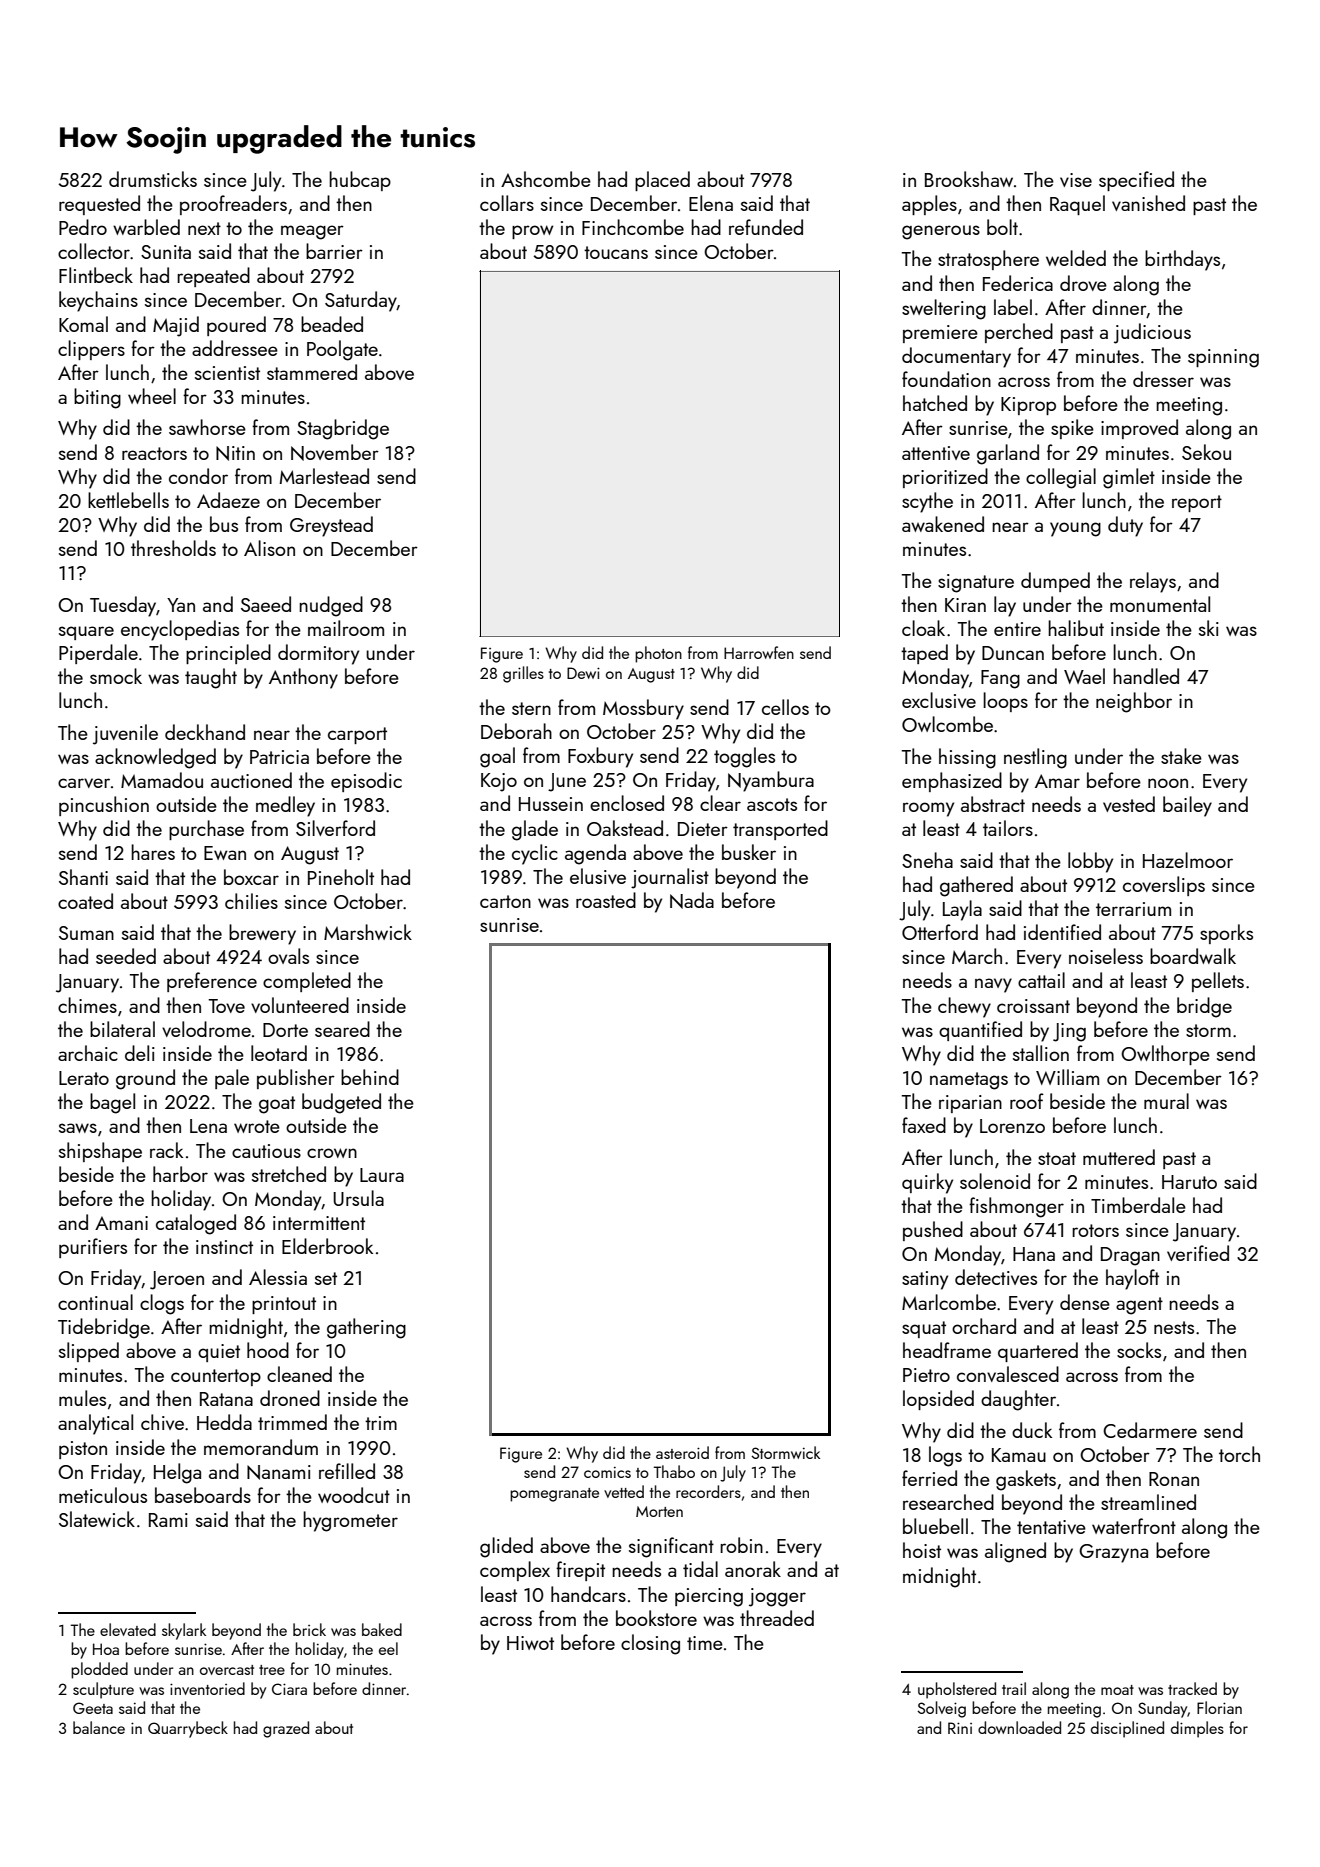  Describe the element at coordinates (744, 757) in the screenshot. I see `toggles` at that location.
